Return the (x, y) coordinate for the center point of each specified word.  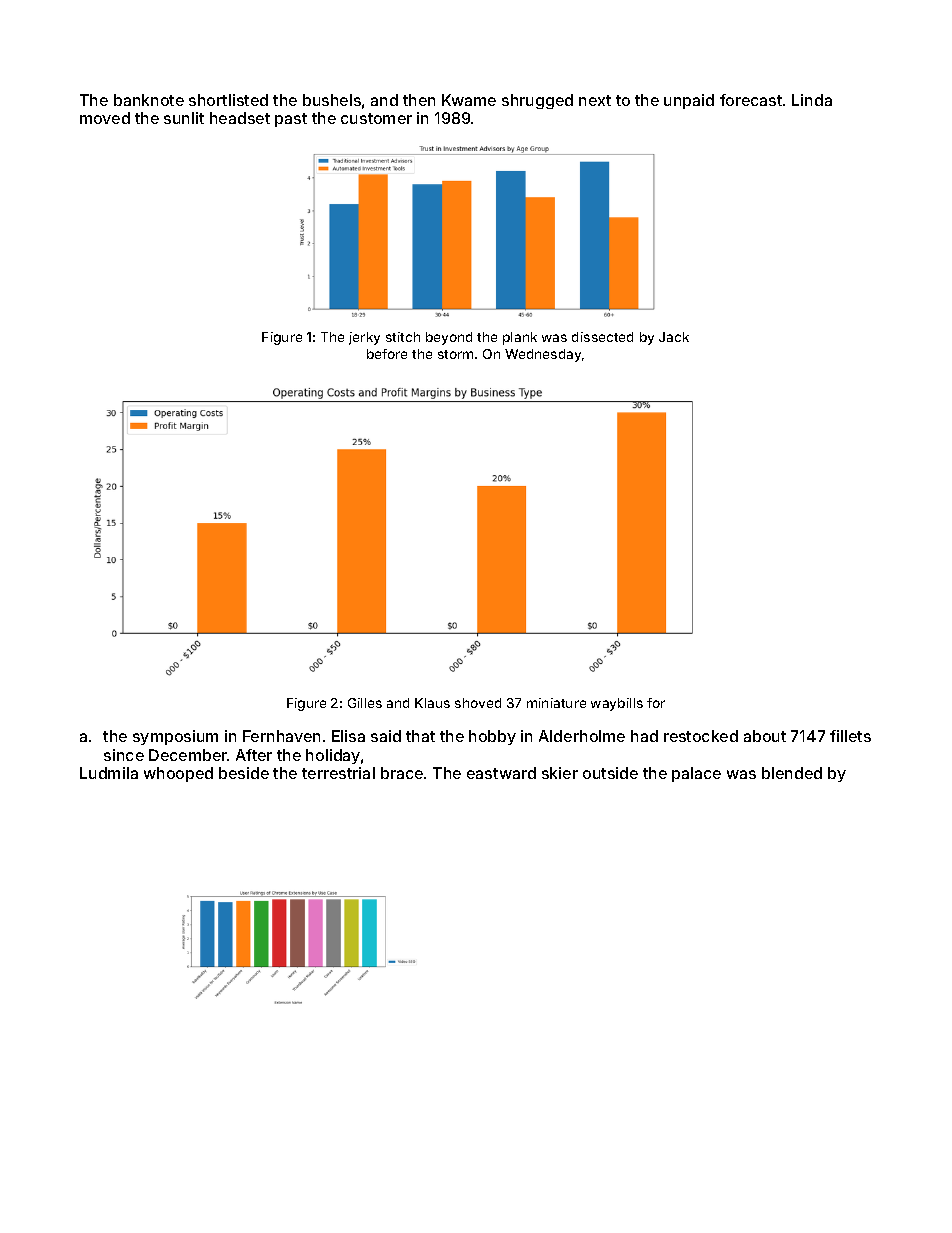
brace (402, 773)
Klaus (432, 703)
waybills (617, 704)
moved (105, 118)
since (124, 755)
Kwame (469, 100)
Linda (812, 100)
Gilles (365, 703)
